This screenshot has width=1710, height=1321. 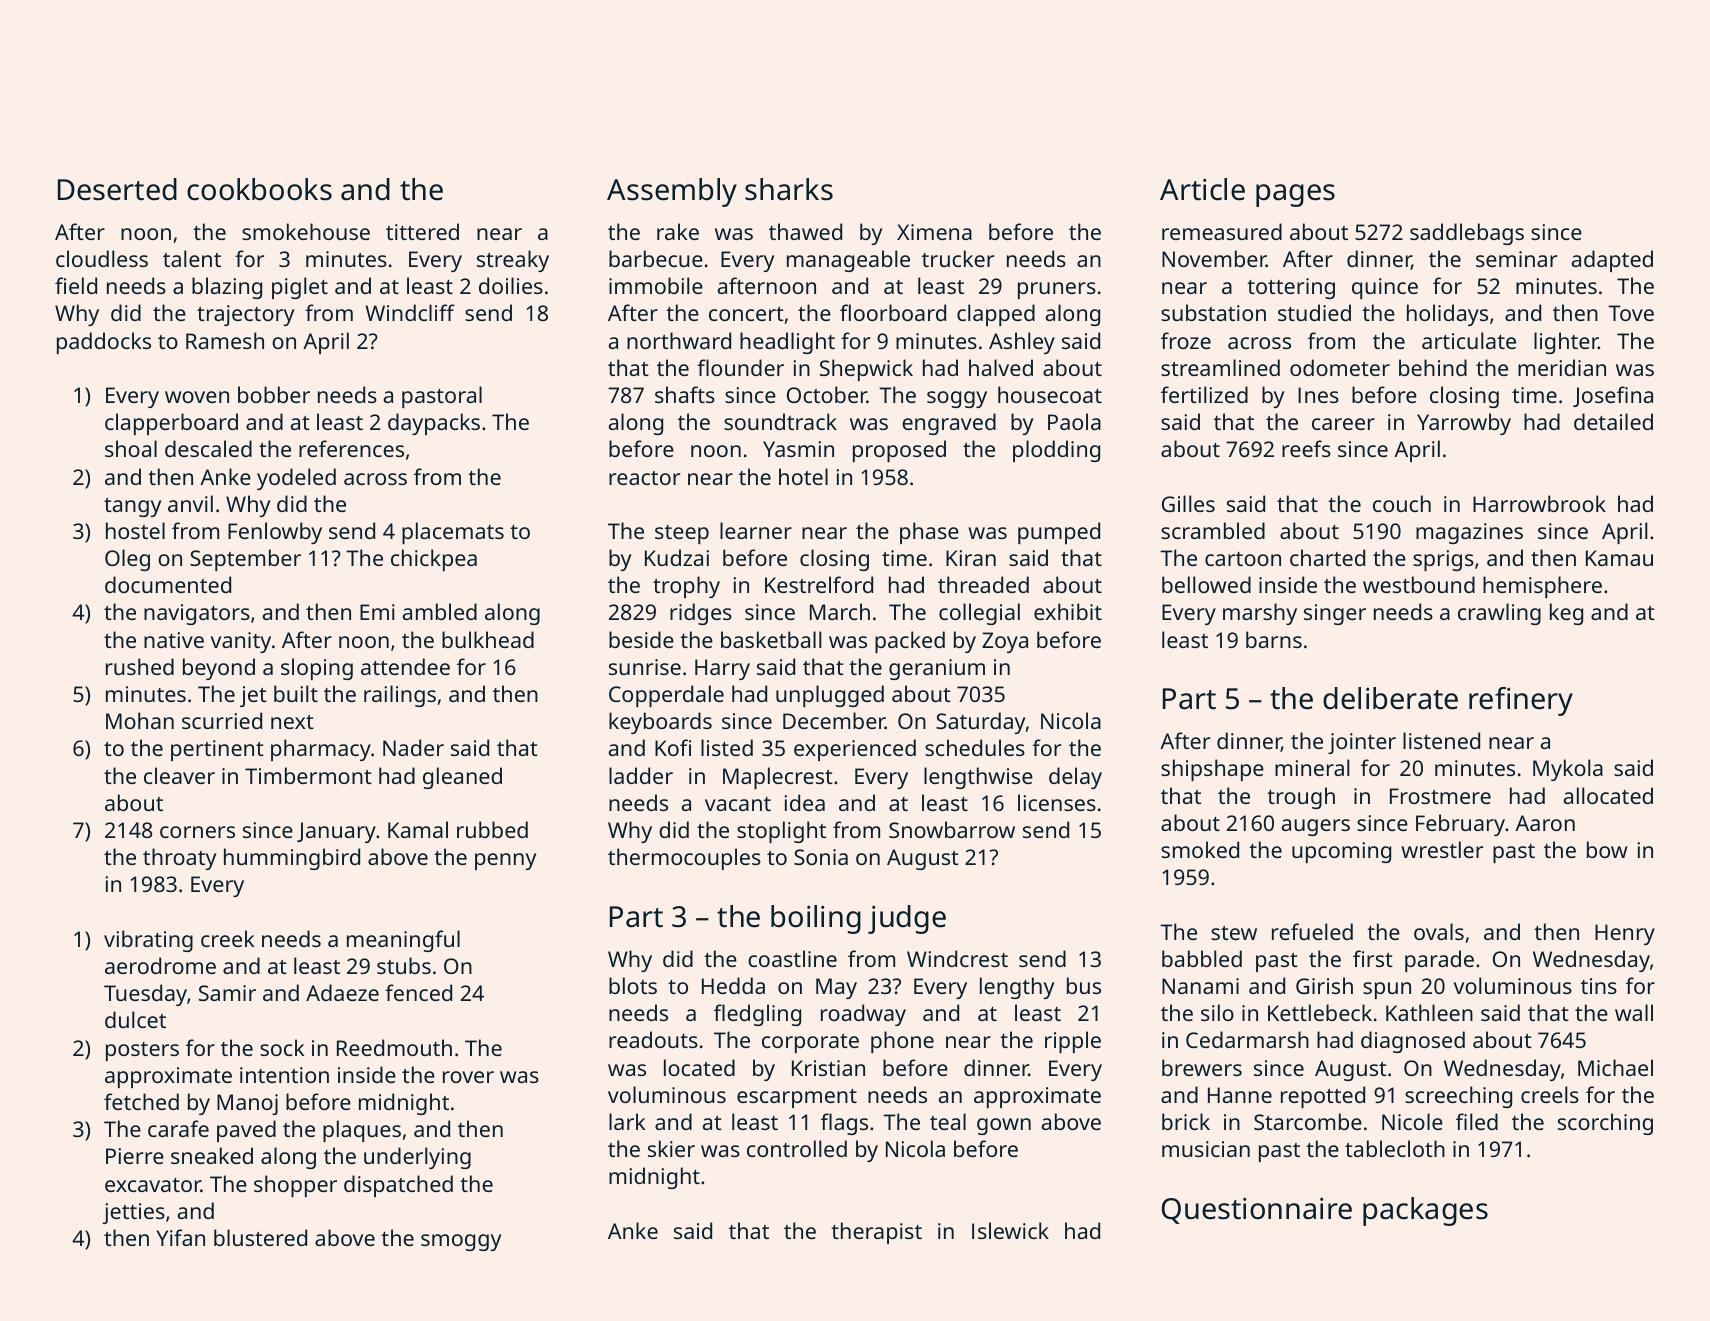 What do you see at coordinates (1202, 189) in the screenshot?
I see `Article` at bounding box center [1202, 189].
